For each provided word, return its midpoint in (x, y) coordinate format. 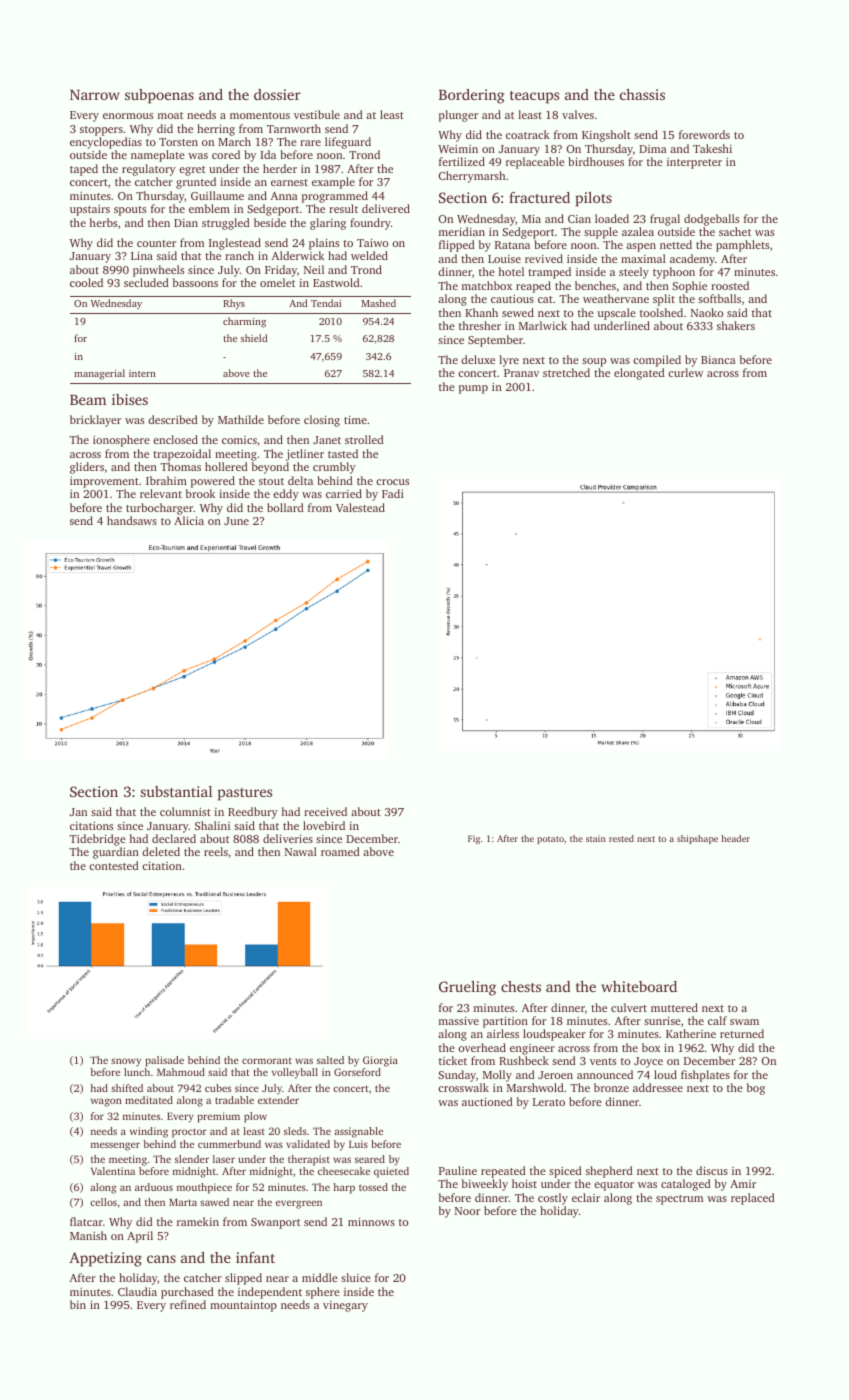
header (736, 838)
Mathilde (241, 419)
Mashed (378, 303)
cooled (86, 282)
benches (595, 285)
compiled (657, 361)
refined (188, 1304)
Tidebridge (97, 840)
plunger (458, 116)
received (325, 811)
